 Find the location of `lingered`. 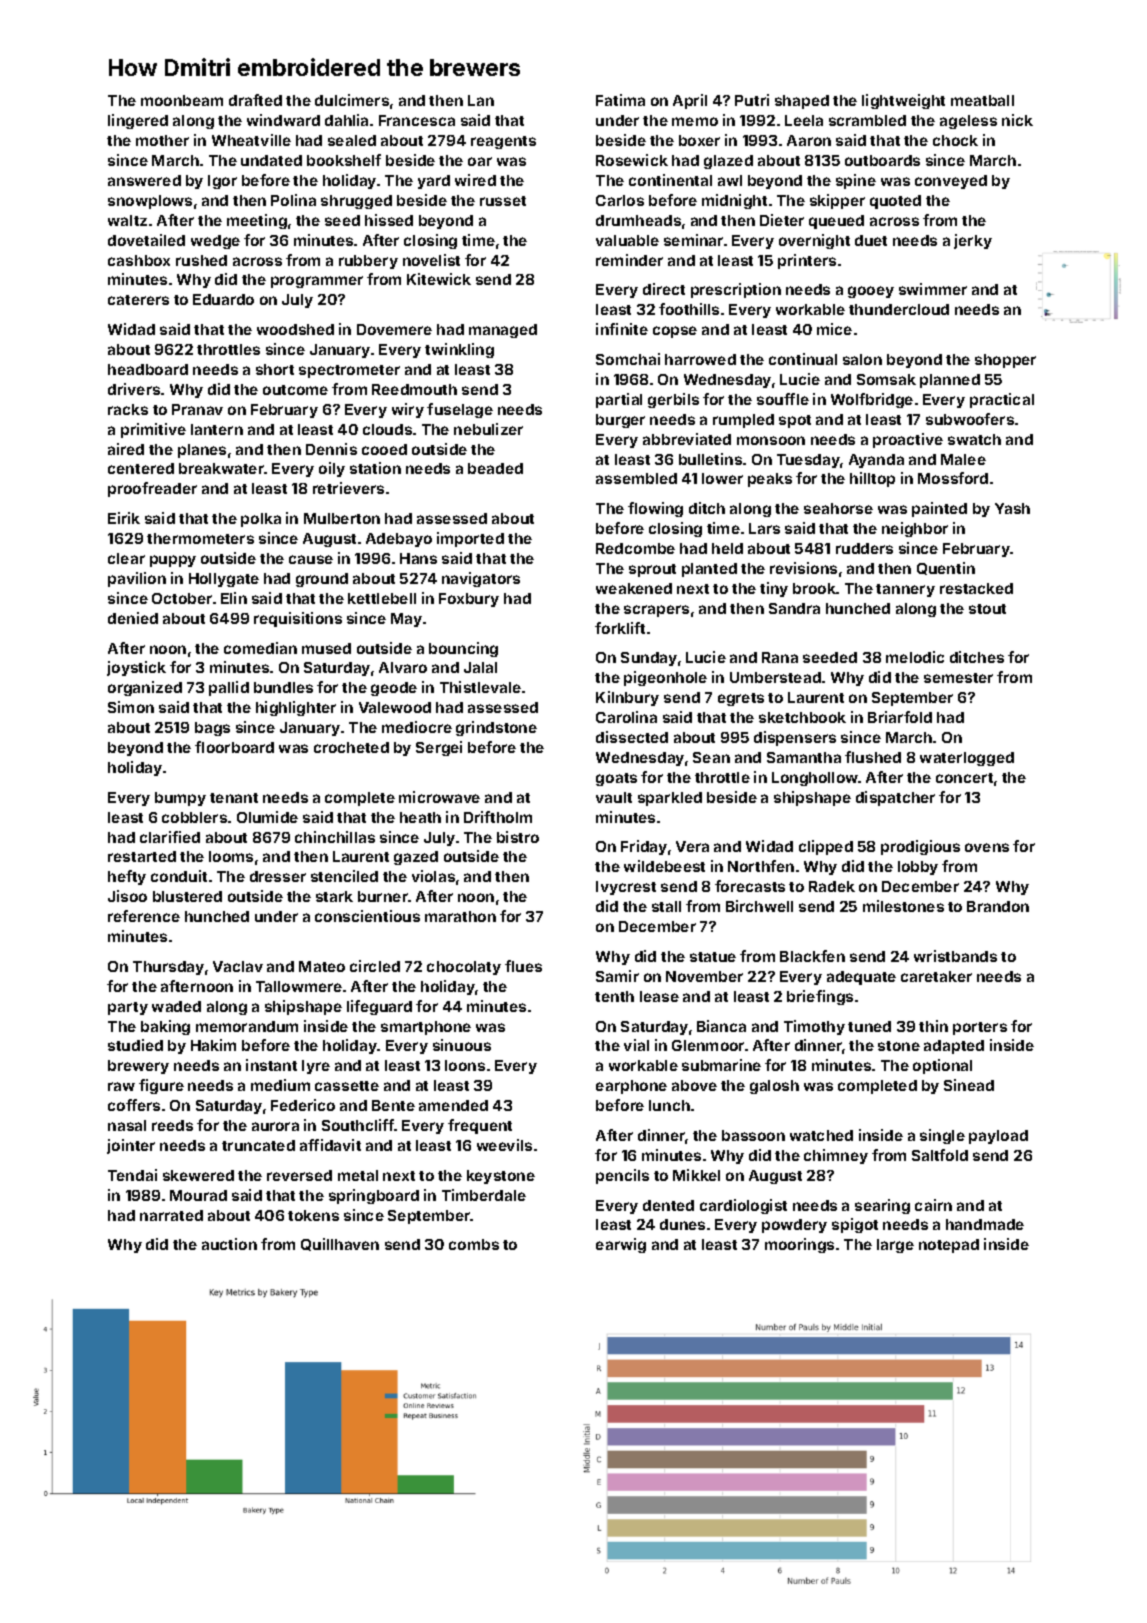

lingered is located at coordinates (138, 121).
